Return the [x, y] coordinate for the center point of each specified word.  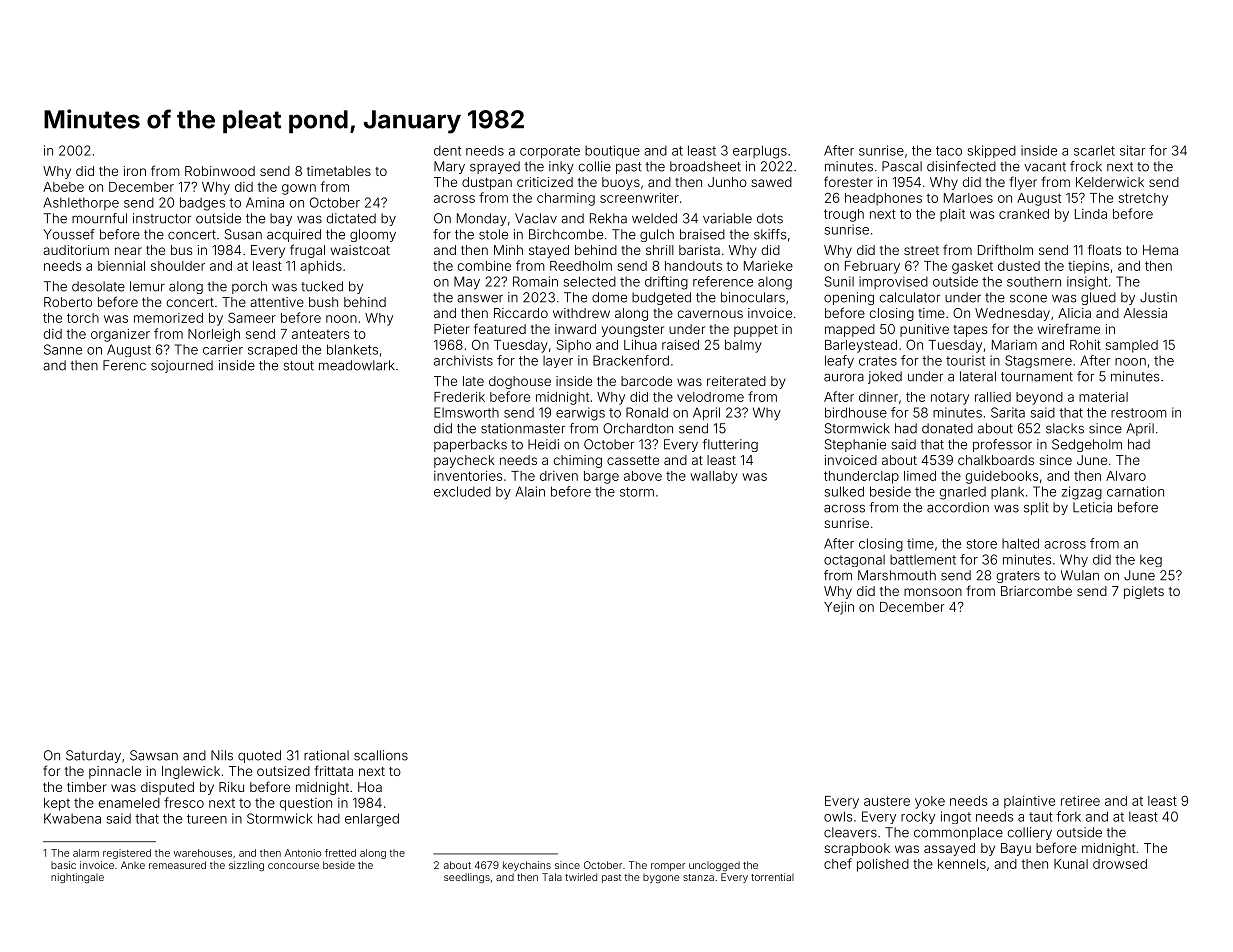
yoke [930, 802]
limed [920, 476]
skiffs [770, 234]
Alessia [1145, 313]
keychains [527, 866]
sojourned [182, 366]
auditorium [76, 250]
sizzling [246, 866]
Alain [530, 491]
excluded [462, 491]
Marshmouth [897, 575]
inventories [468, 476]
